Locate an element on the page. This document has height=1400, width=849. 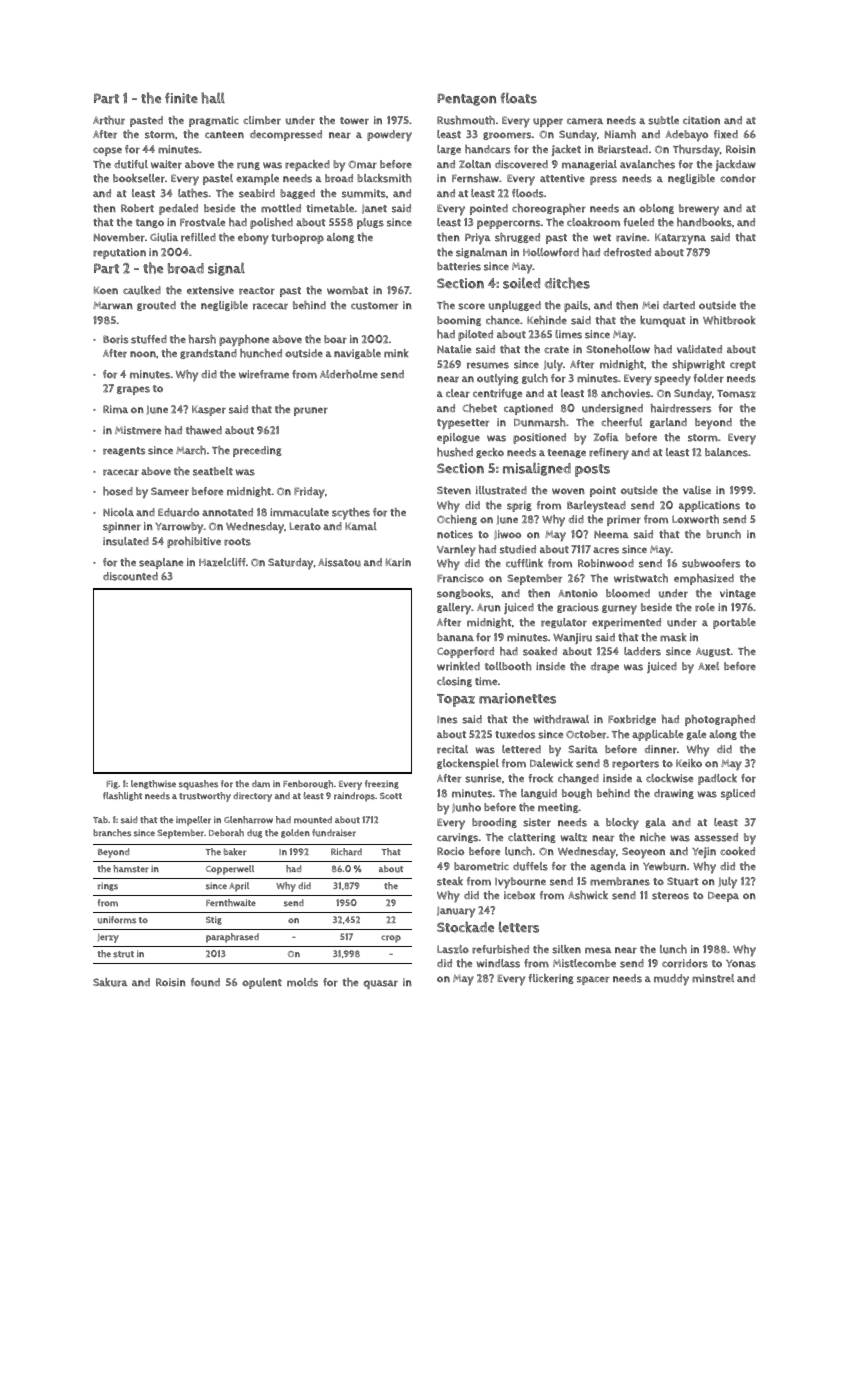
reporters is located at coordinates (635, 765).
